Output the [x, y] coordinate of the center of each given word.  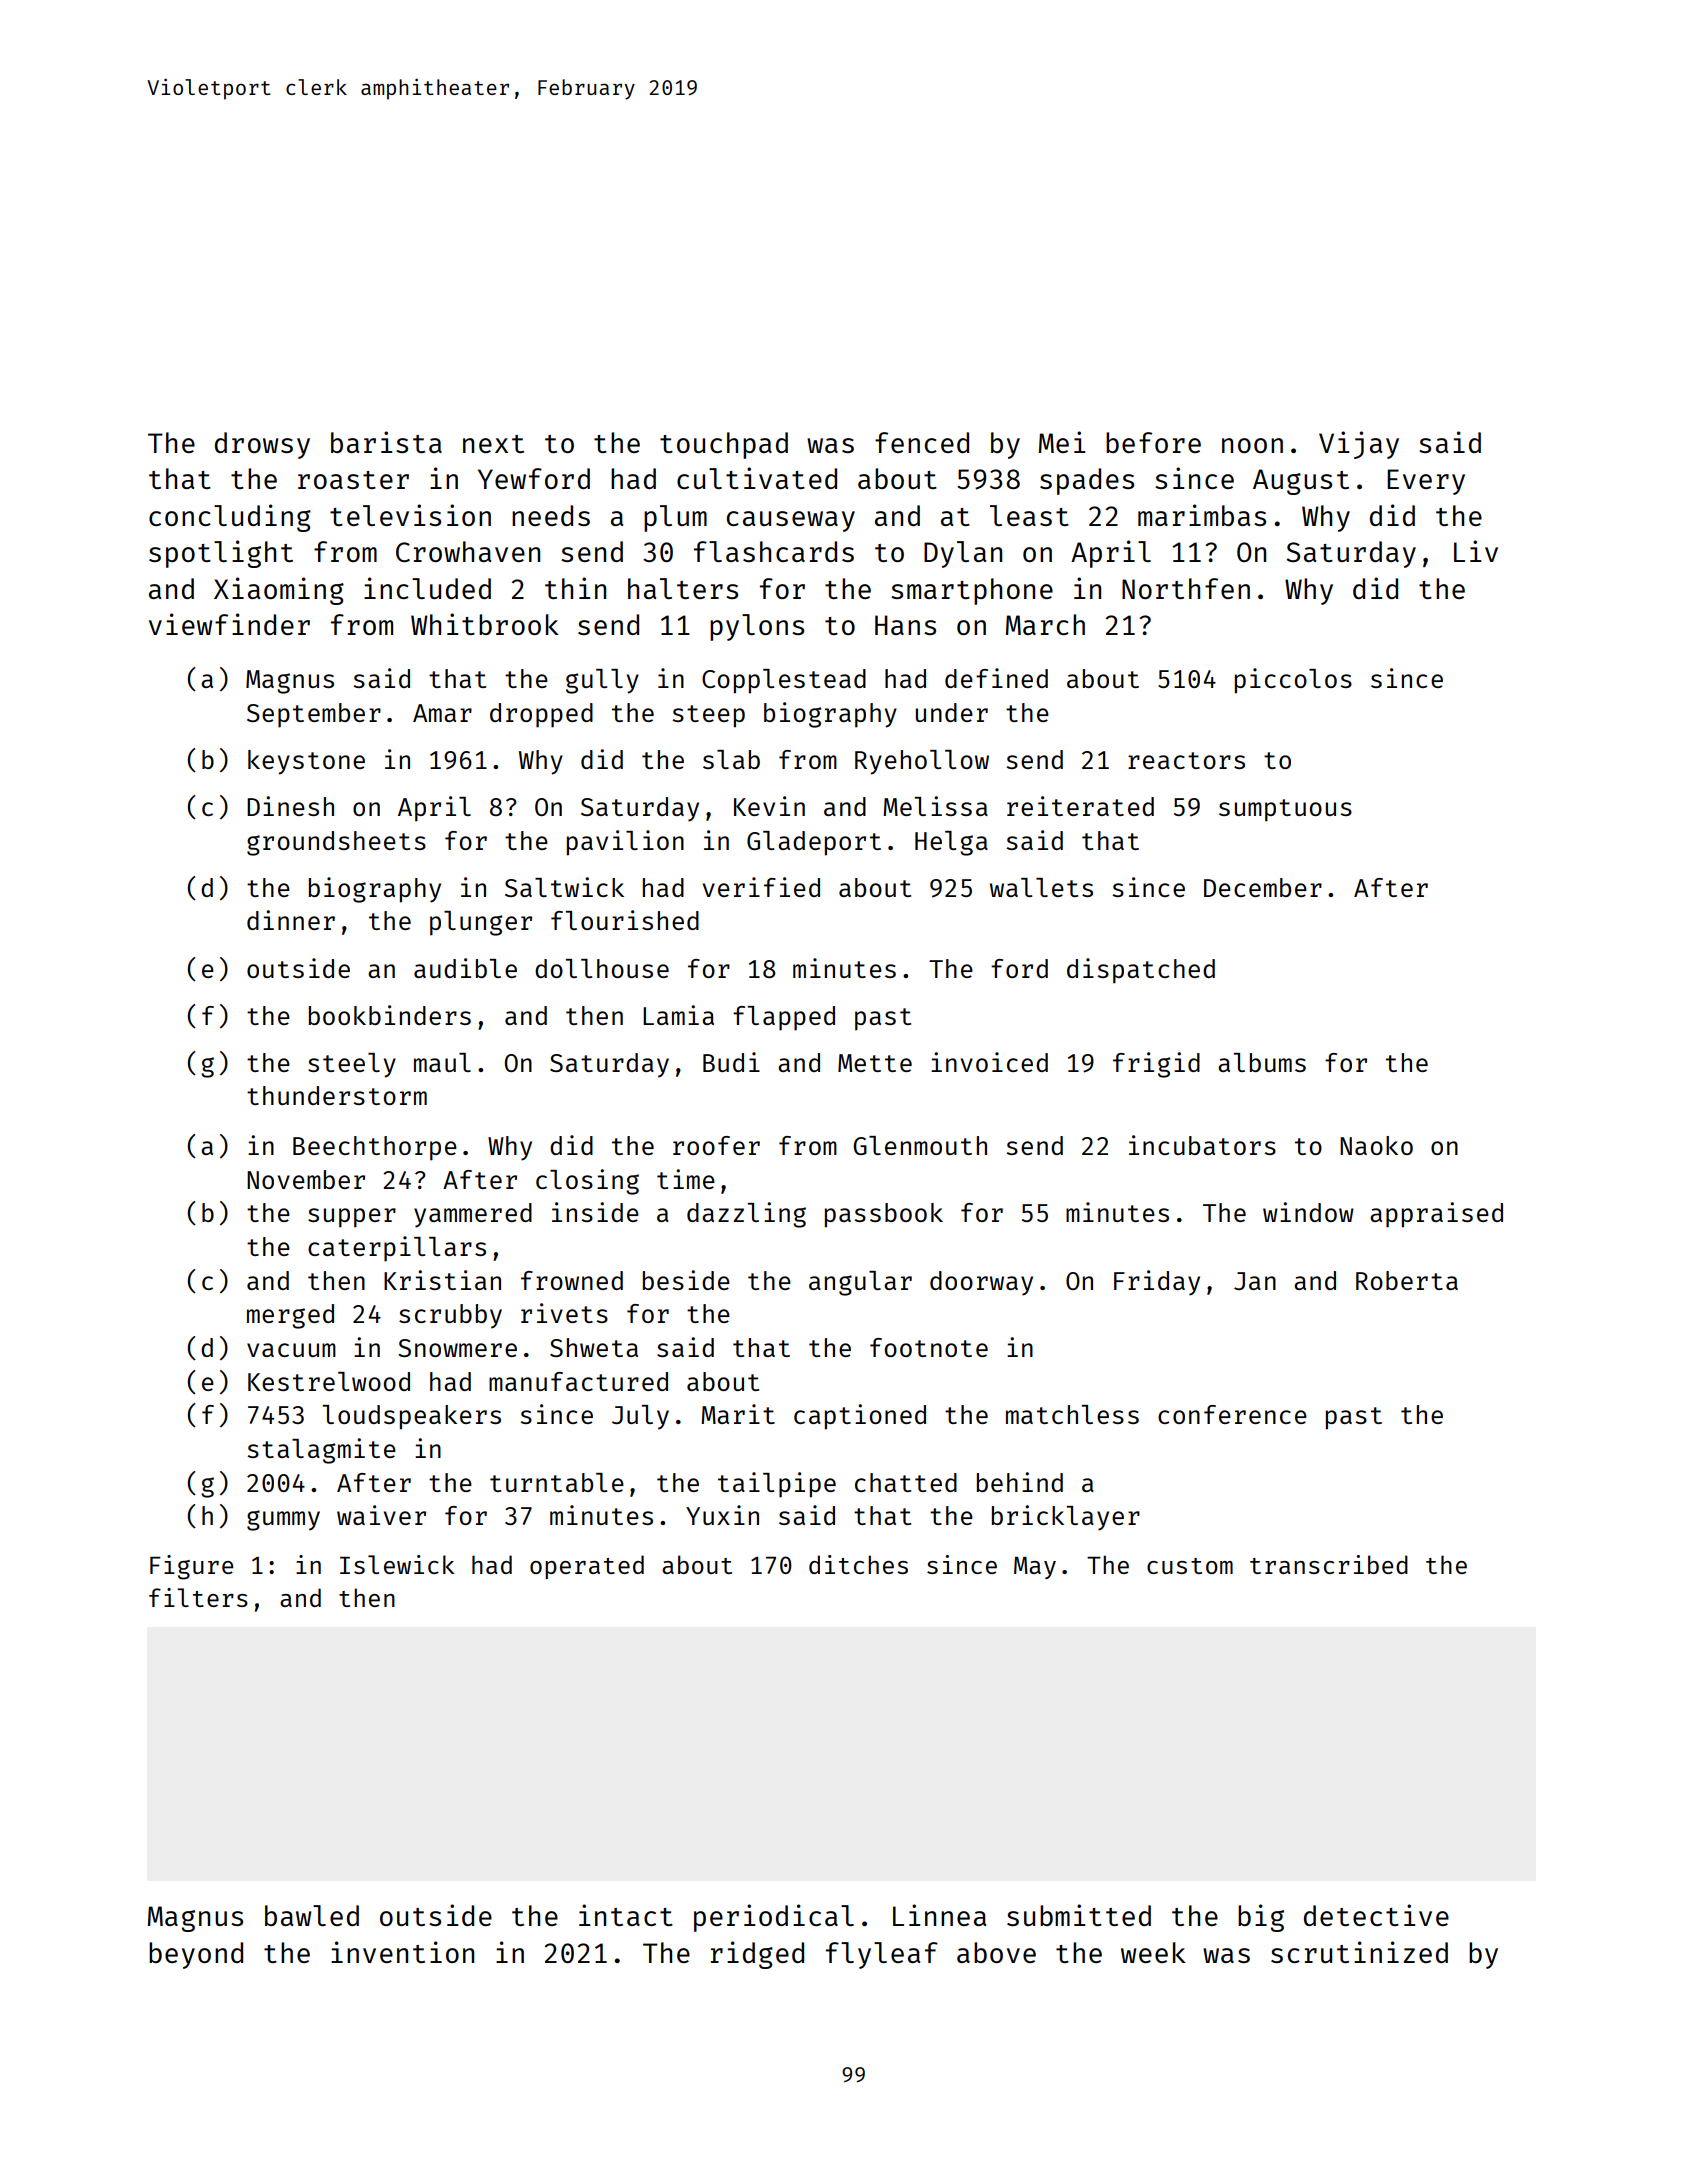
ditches [858, 1564]
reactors [1186, 760]
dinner [291, 920]
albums [1262, 1062]
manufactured [578, 1381]
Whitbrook [485, 624]
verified [761, 887]
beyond [196, 1955]
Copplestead [784, 681]
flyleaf [882, 1955]
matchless [1072, 1414]
